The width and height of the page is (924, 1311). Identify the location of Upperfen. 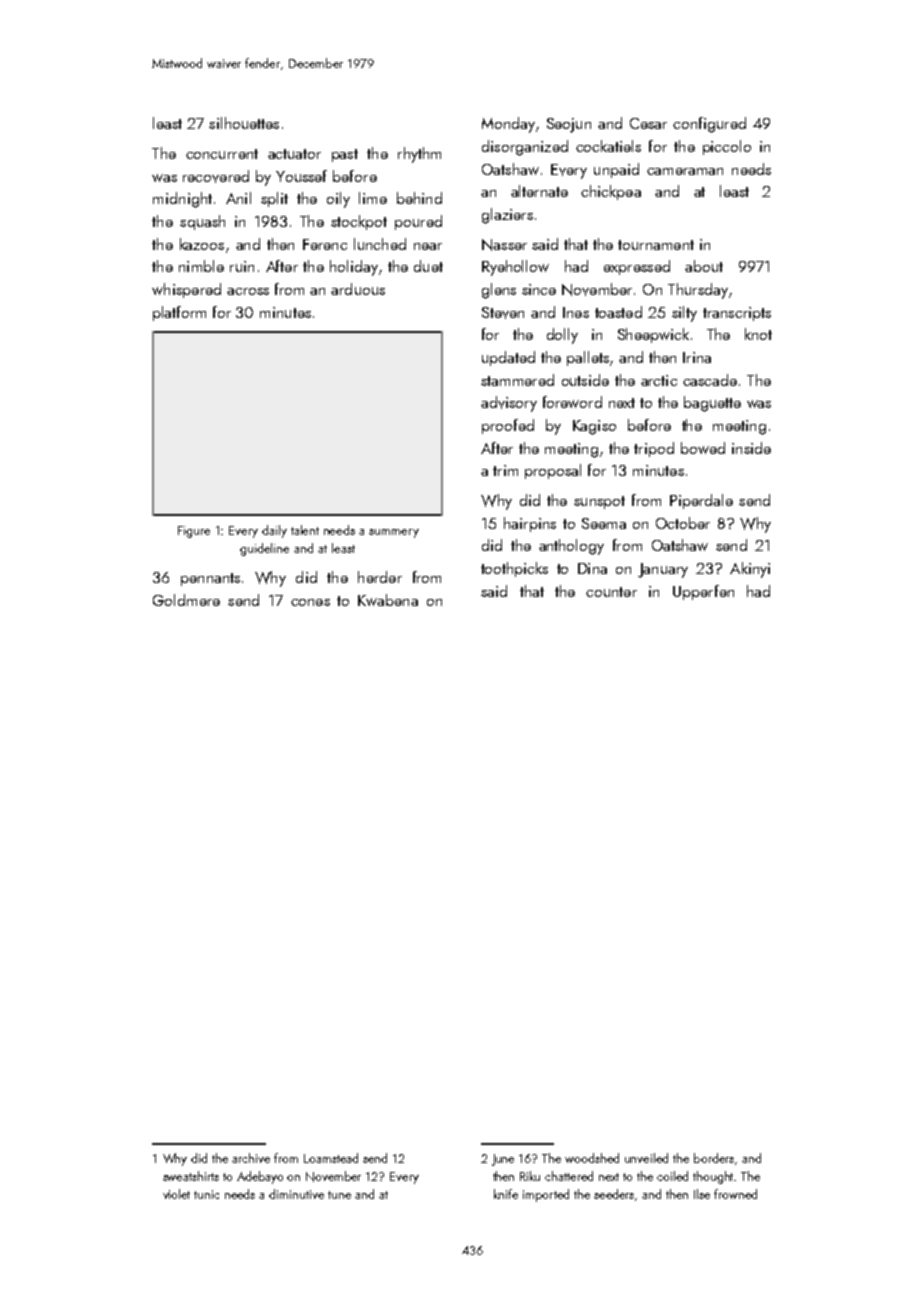
(703, 592).
